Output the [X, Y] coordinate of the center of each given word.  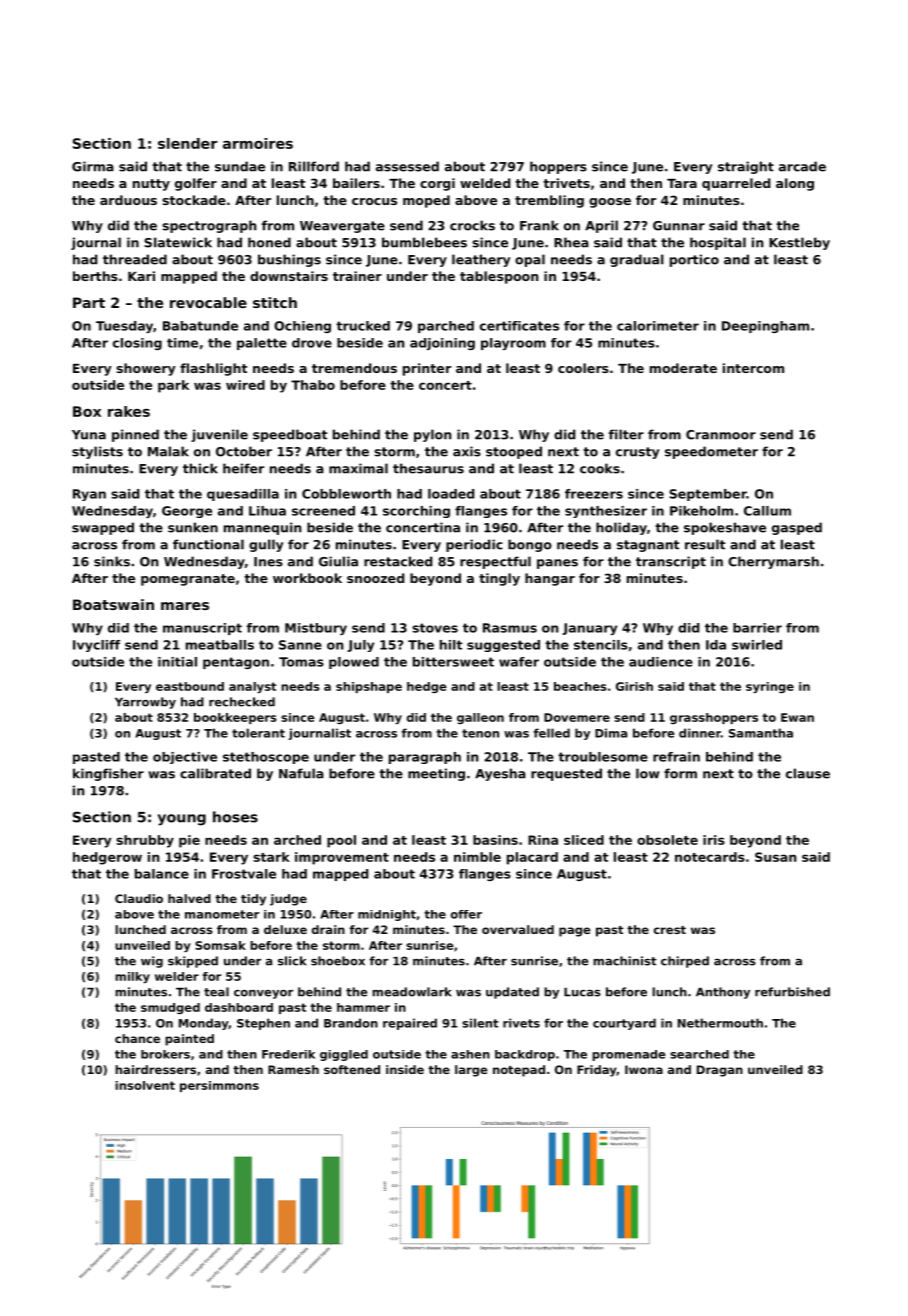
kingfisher [108, 774]
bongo [530, 545]
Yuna [89, 435]
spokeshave [725, 528]
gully [266, 545]
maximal [358, 468]
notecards [710, 857]
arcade [802, 166]
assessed [407, 166]
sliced [584, 840]
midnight [387, 915]
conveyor [263, 994]
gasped [797, 528]
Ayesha [500, 774]
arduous [128, 200]
